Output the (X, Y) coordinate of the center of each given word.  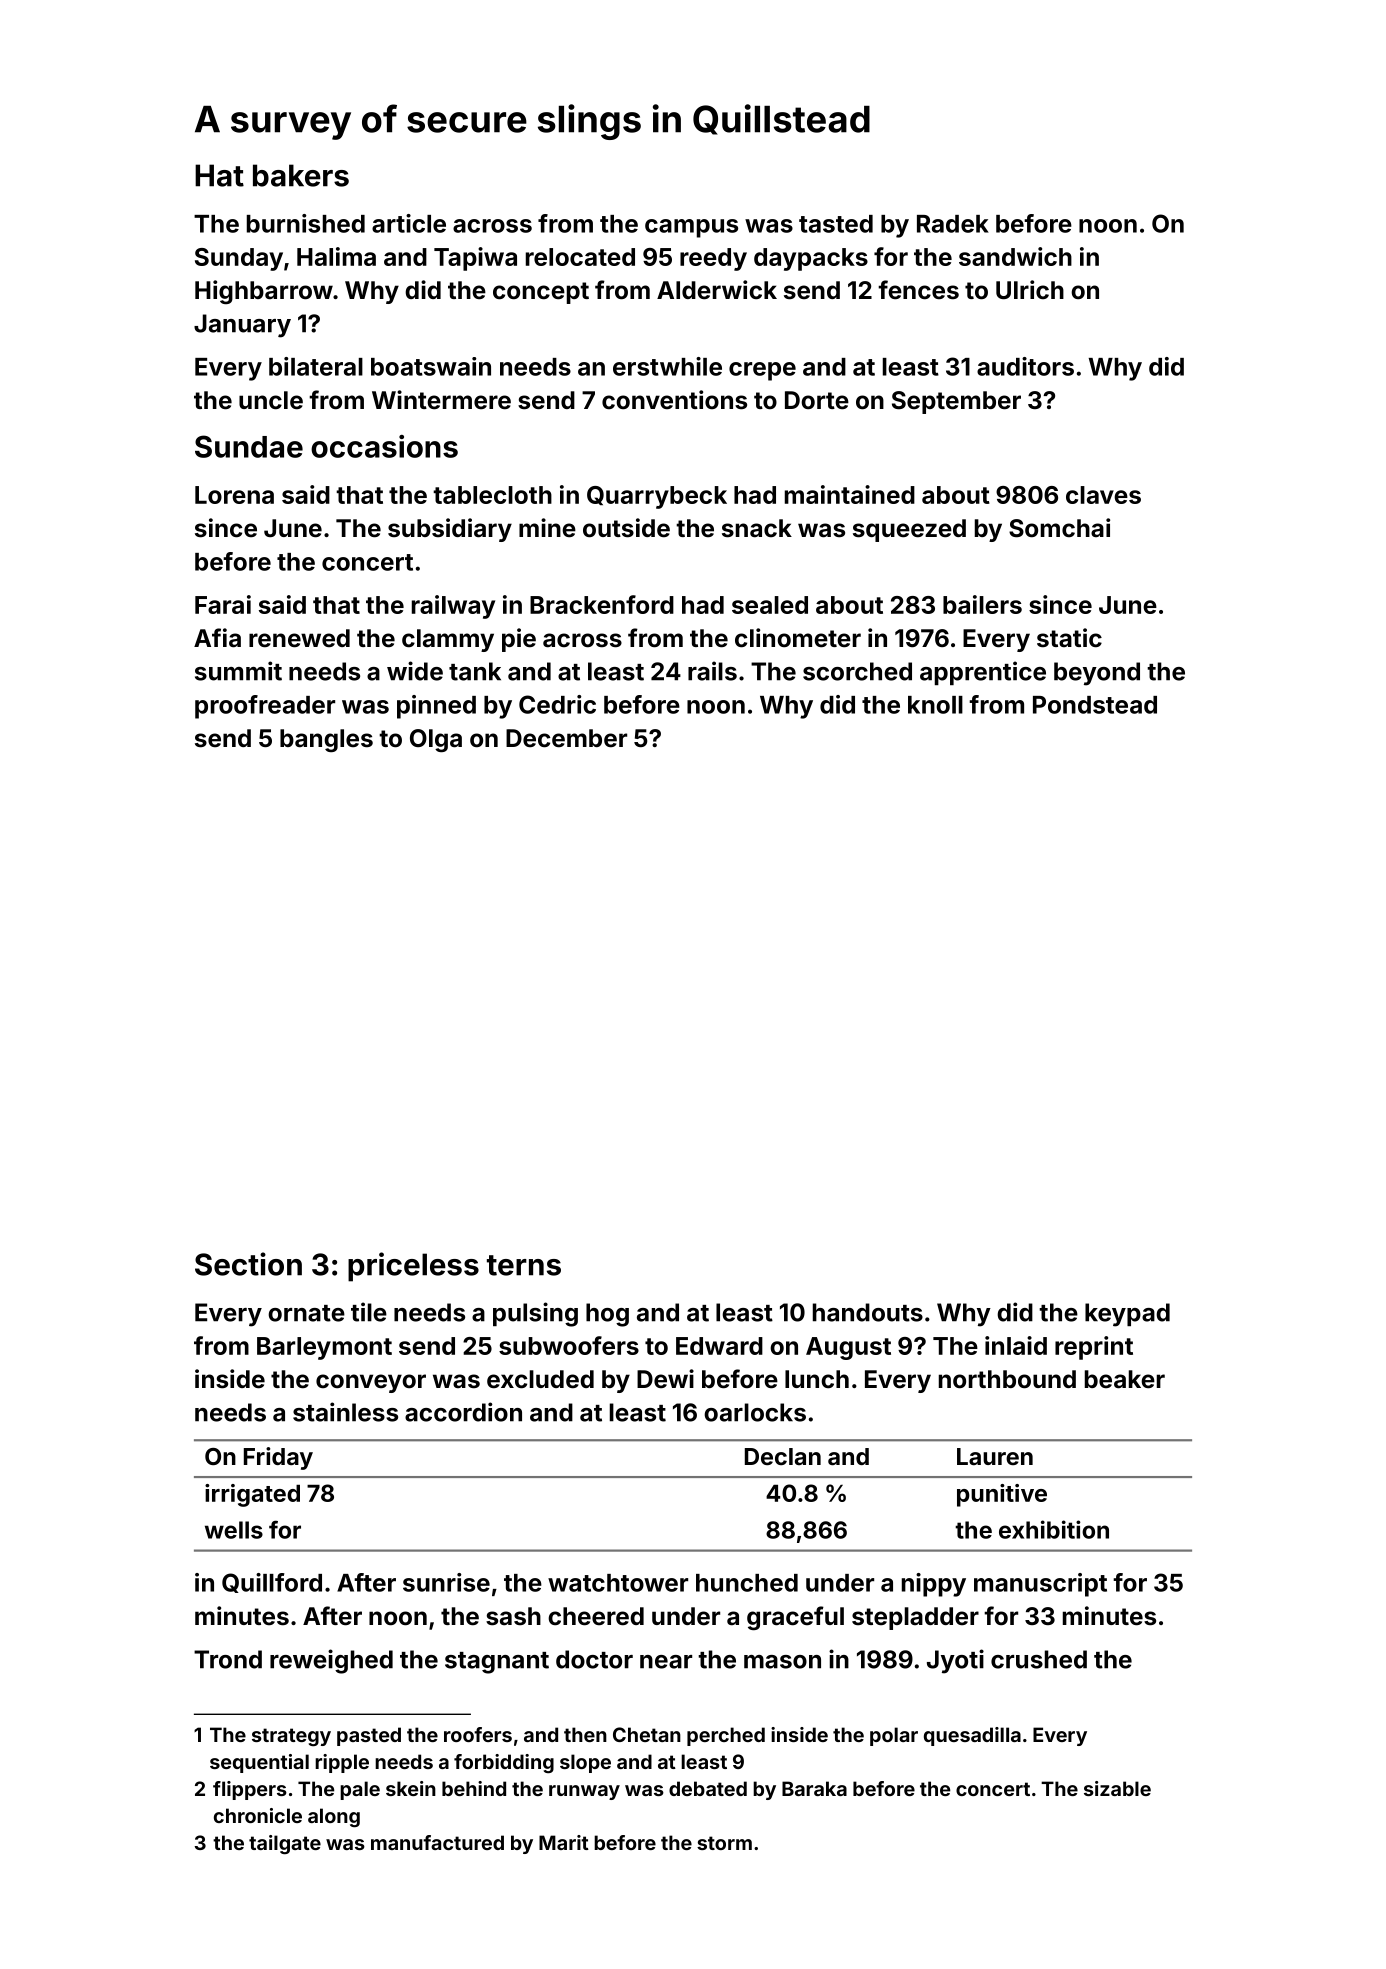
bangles (326, 740)
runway (584, 1792)
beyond (1097, 674)
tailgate (285, 1844)
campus (691, 228)
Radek (953, 224)
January (242, 326)
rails (712, 671)
